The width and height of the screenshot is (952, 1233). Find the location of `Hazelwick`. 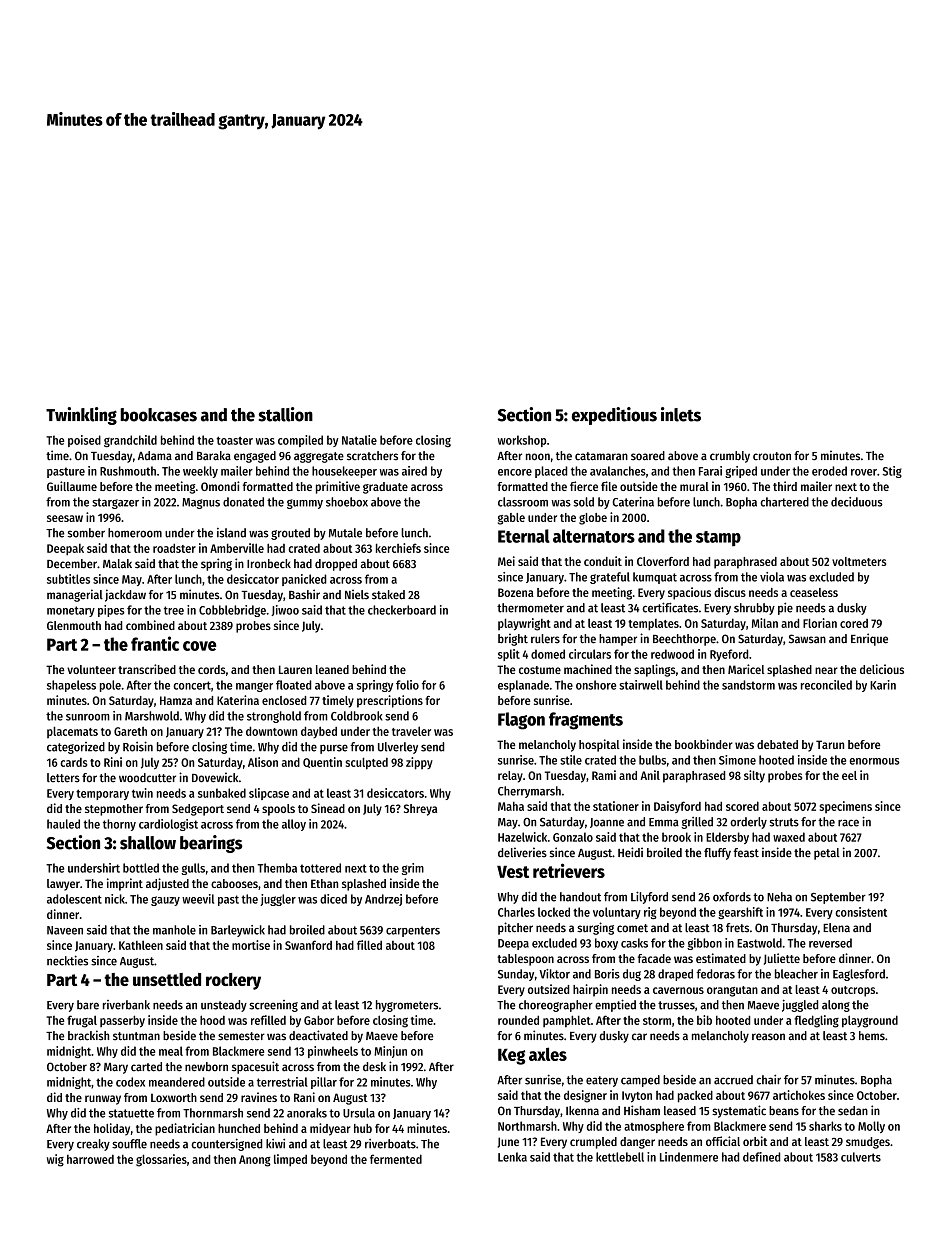

Hazelwick is located at coordinates (522, 837).
